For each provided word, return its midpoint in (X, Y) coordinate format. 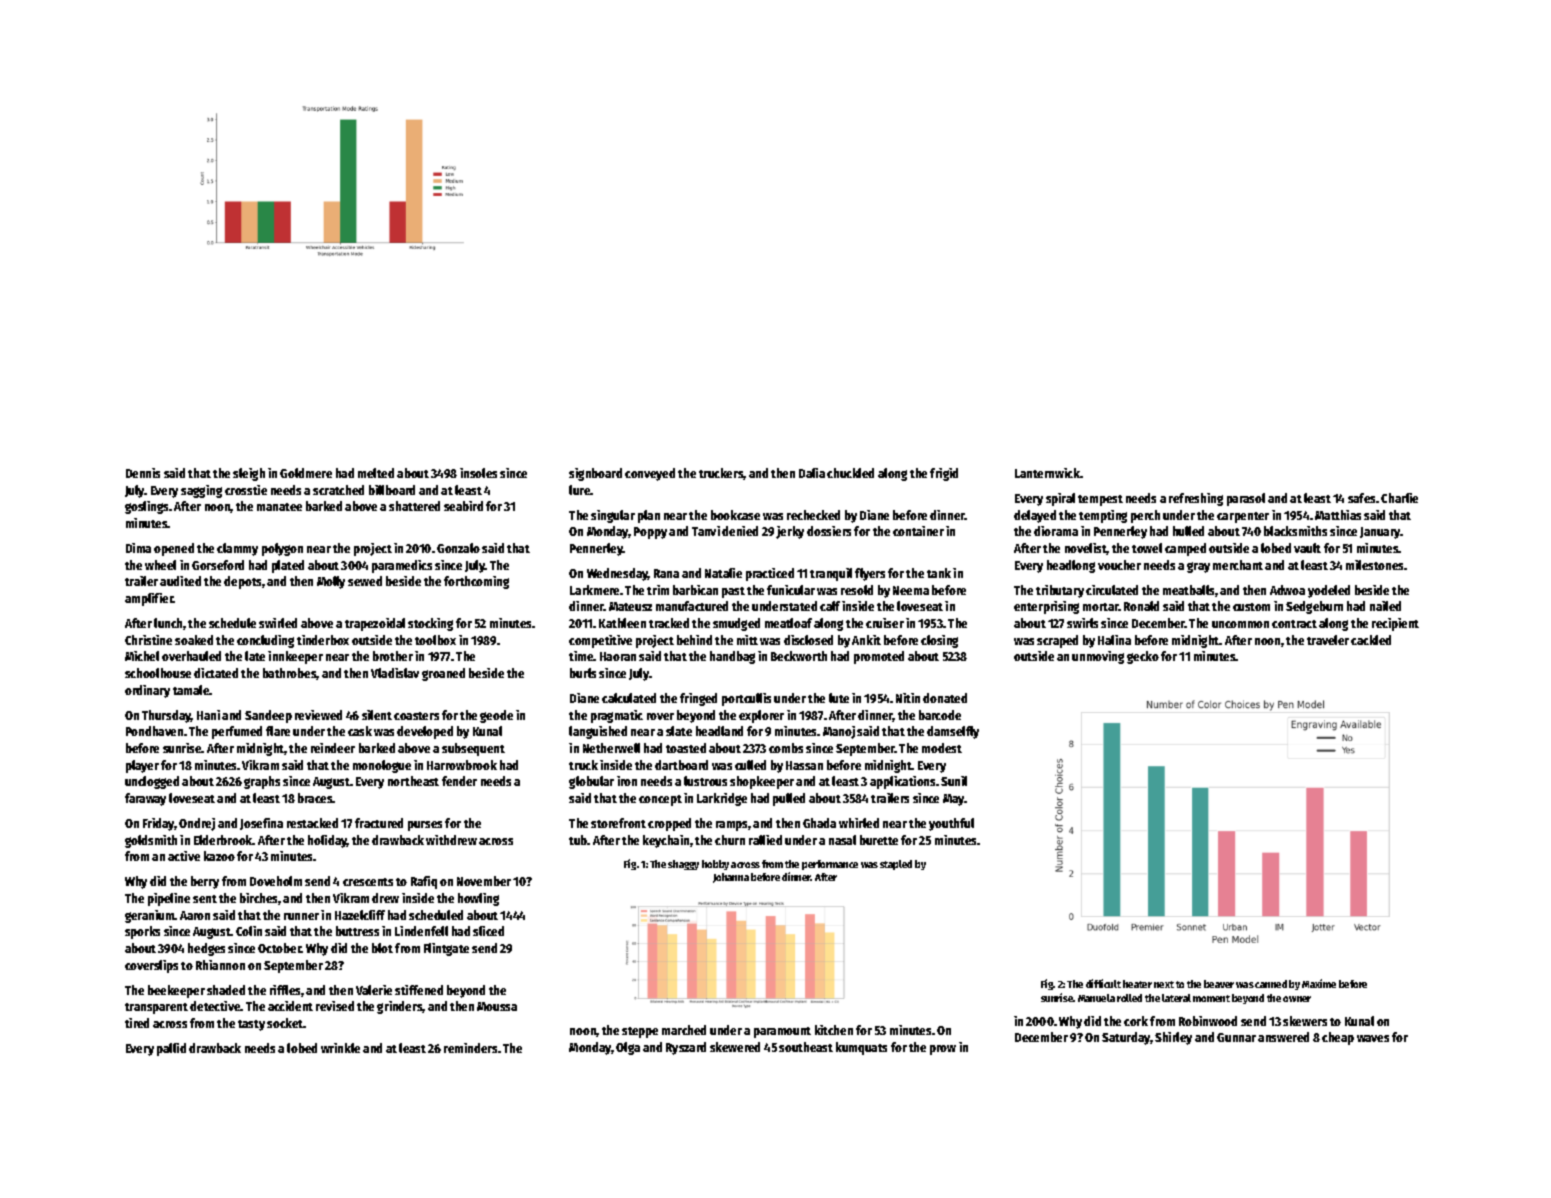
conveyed (650, 474)
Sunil (954, 781)
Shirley (1173, 1038)
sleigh (249, 474)
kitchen (834, 1030)
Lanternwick (1047, 473)
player (142, 766)
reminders (470, 1048)
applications (902, 782)
